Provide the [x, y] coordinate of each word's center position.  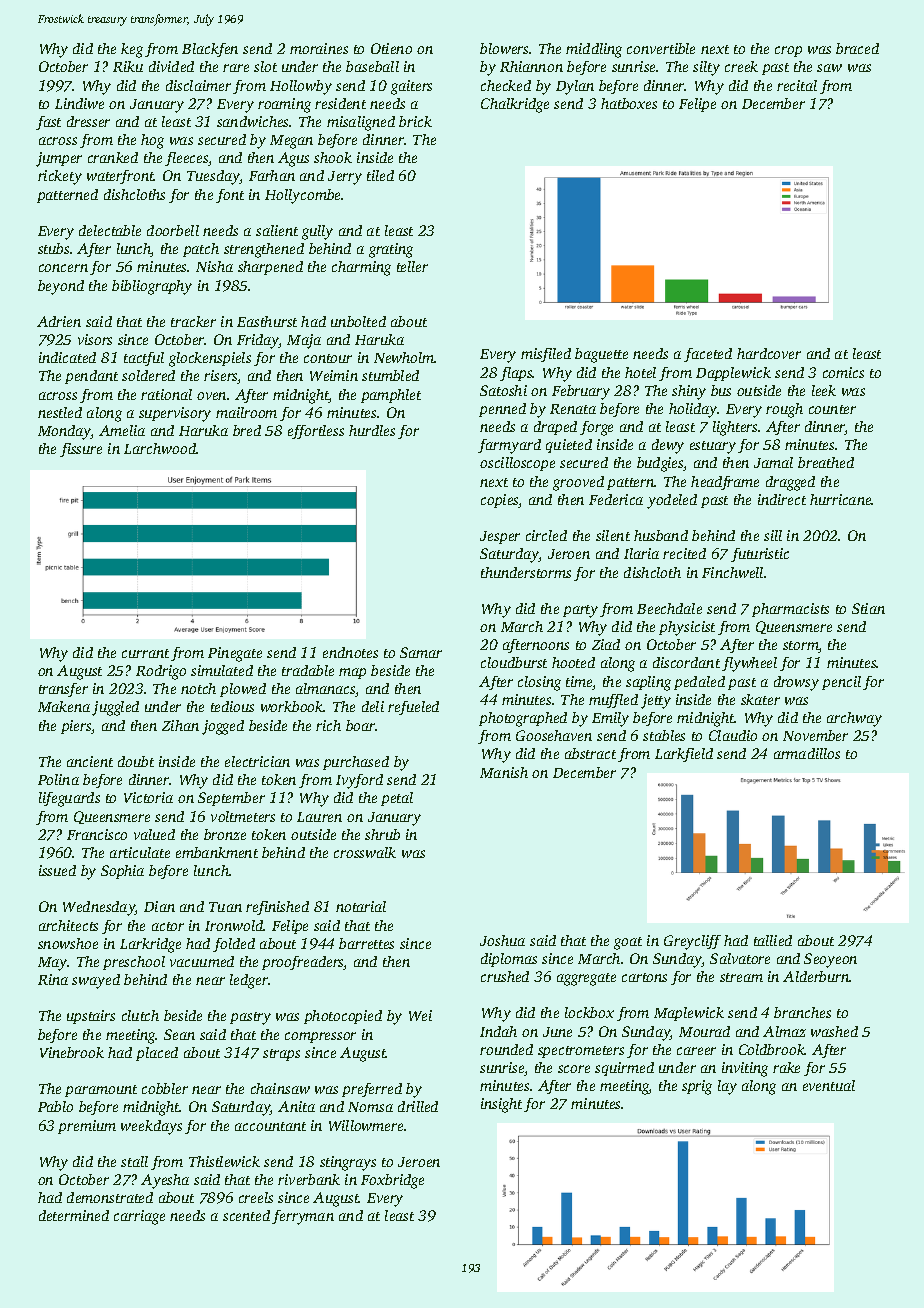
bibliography [152, 287]
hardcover [769, 353]
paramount [101, 1091]
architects [68, 925]
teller [412, 266]
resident [340, 103]
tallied [773, 940]
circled [546, 535]
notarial [361, 906]
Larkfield [684, 755]
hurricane [841, 499]
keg [132, 50]
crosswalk [365, 852]
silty [706, 68]
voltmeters [243, 816]
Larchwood [160, 448]
